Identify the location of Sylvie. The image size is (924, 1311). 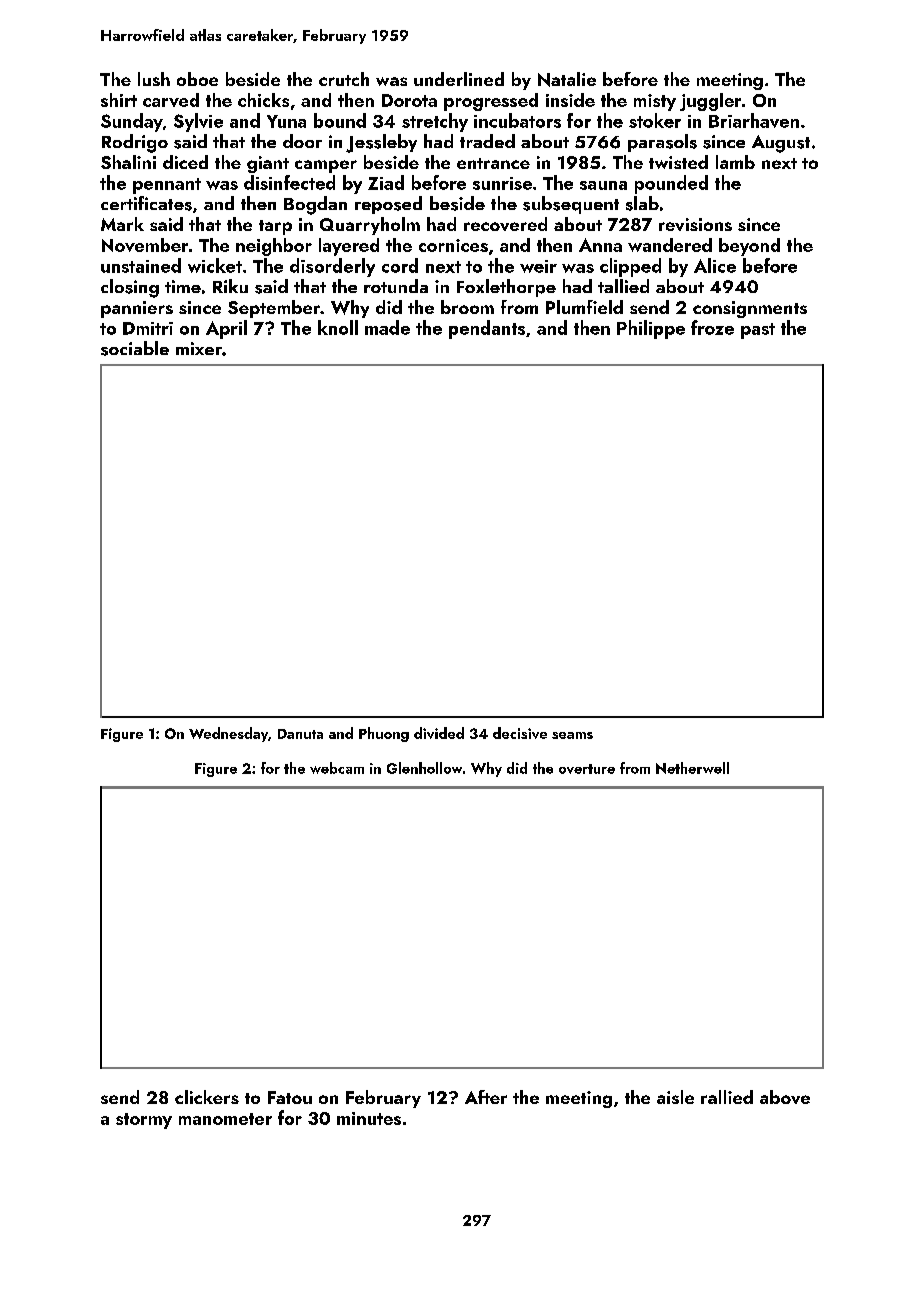
(198, 122).
